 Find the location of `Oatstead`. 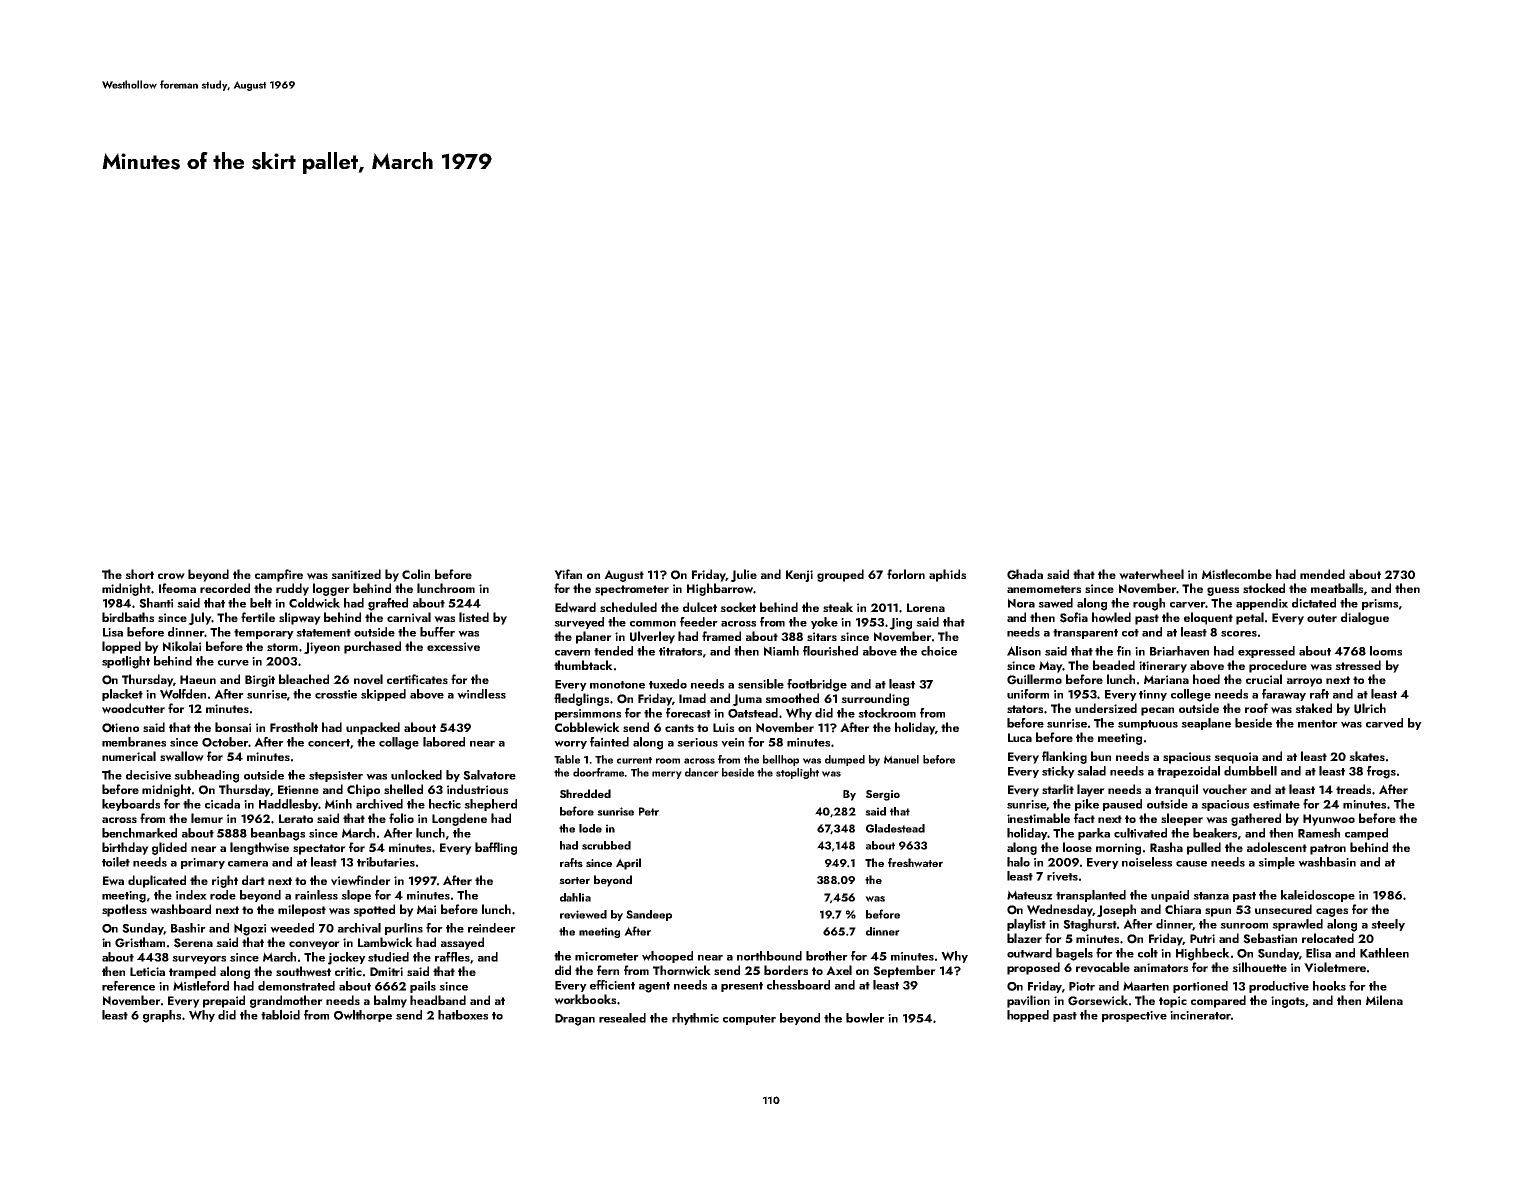

Oatstead is located at coordinates (753, 713).
